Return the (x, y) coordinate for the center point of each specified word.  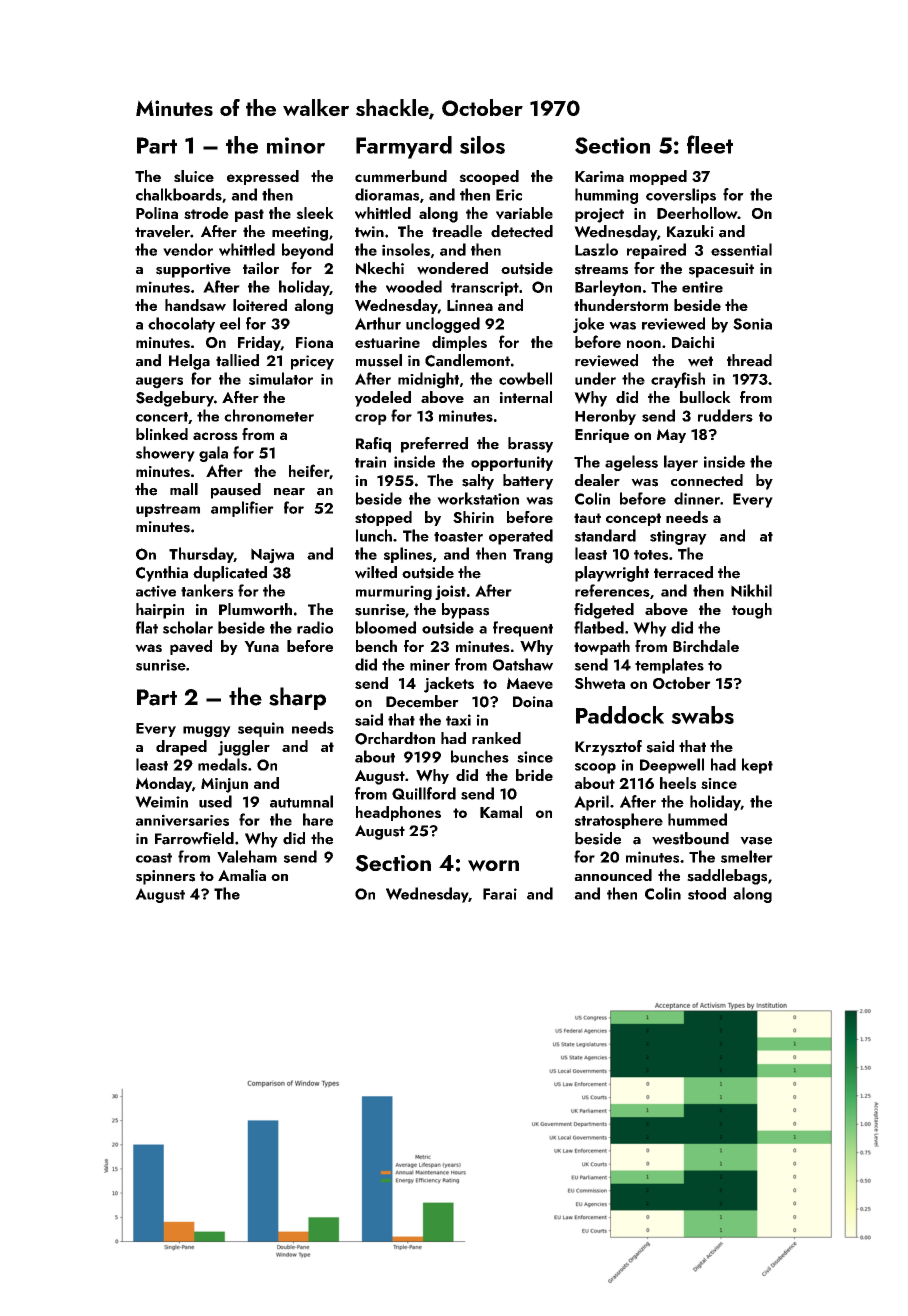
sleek (315, 213)
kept (757, 766)
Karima (599, 176)
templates (669, 666)
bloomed (386, 627)
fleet (710, 144)
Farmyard (404, 147)
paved (191, 647)
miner (430, 665)
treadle (457, 231)
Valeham (247, 856)
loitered (260, 305)
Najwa (272, 556)
